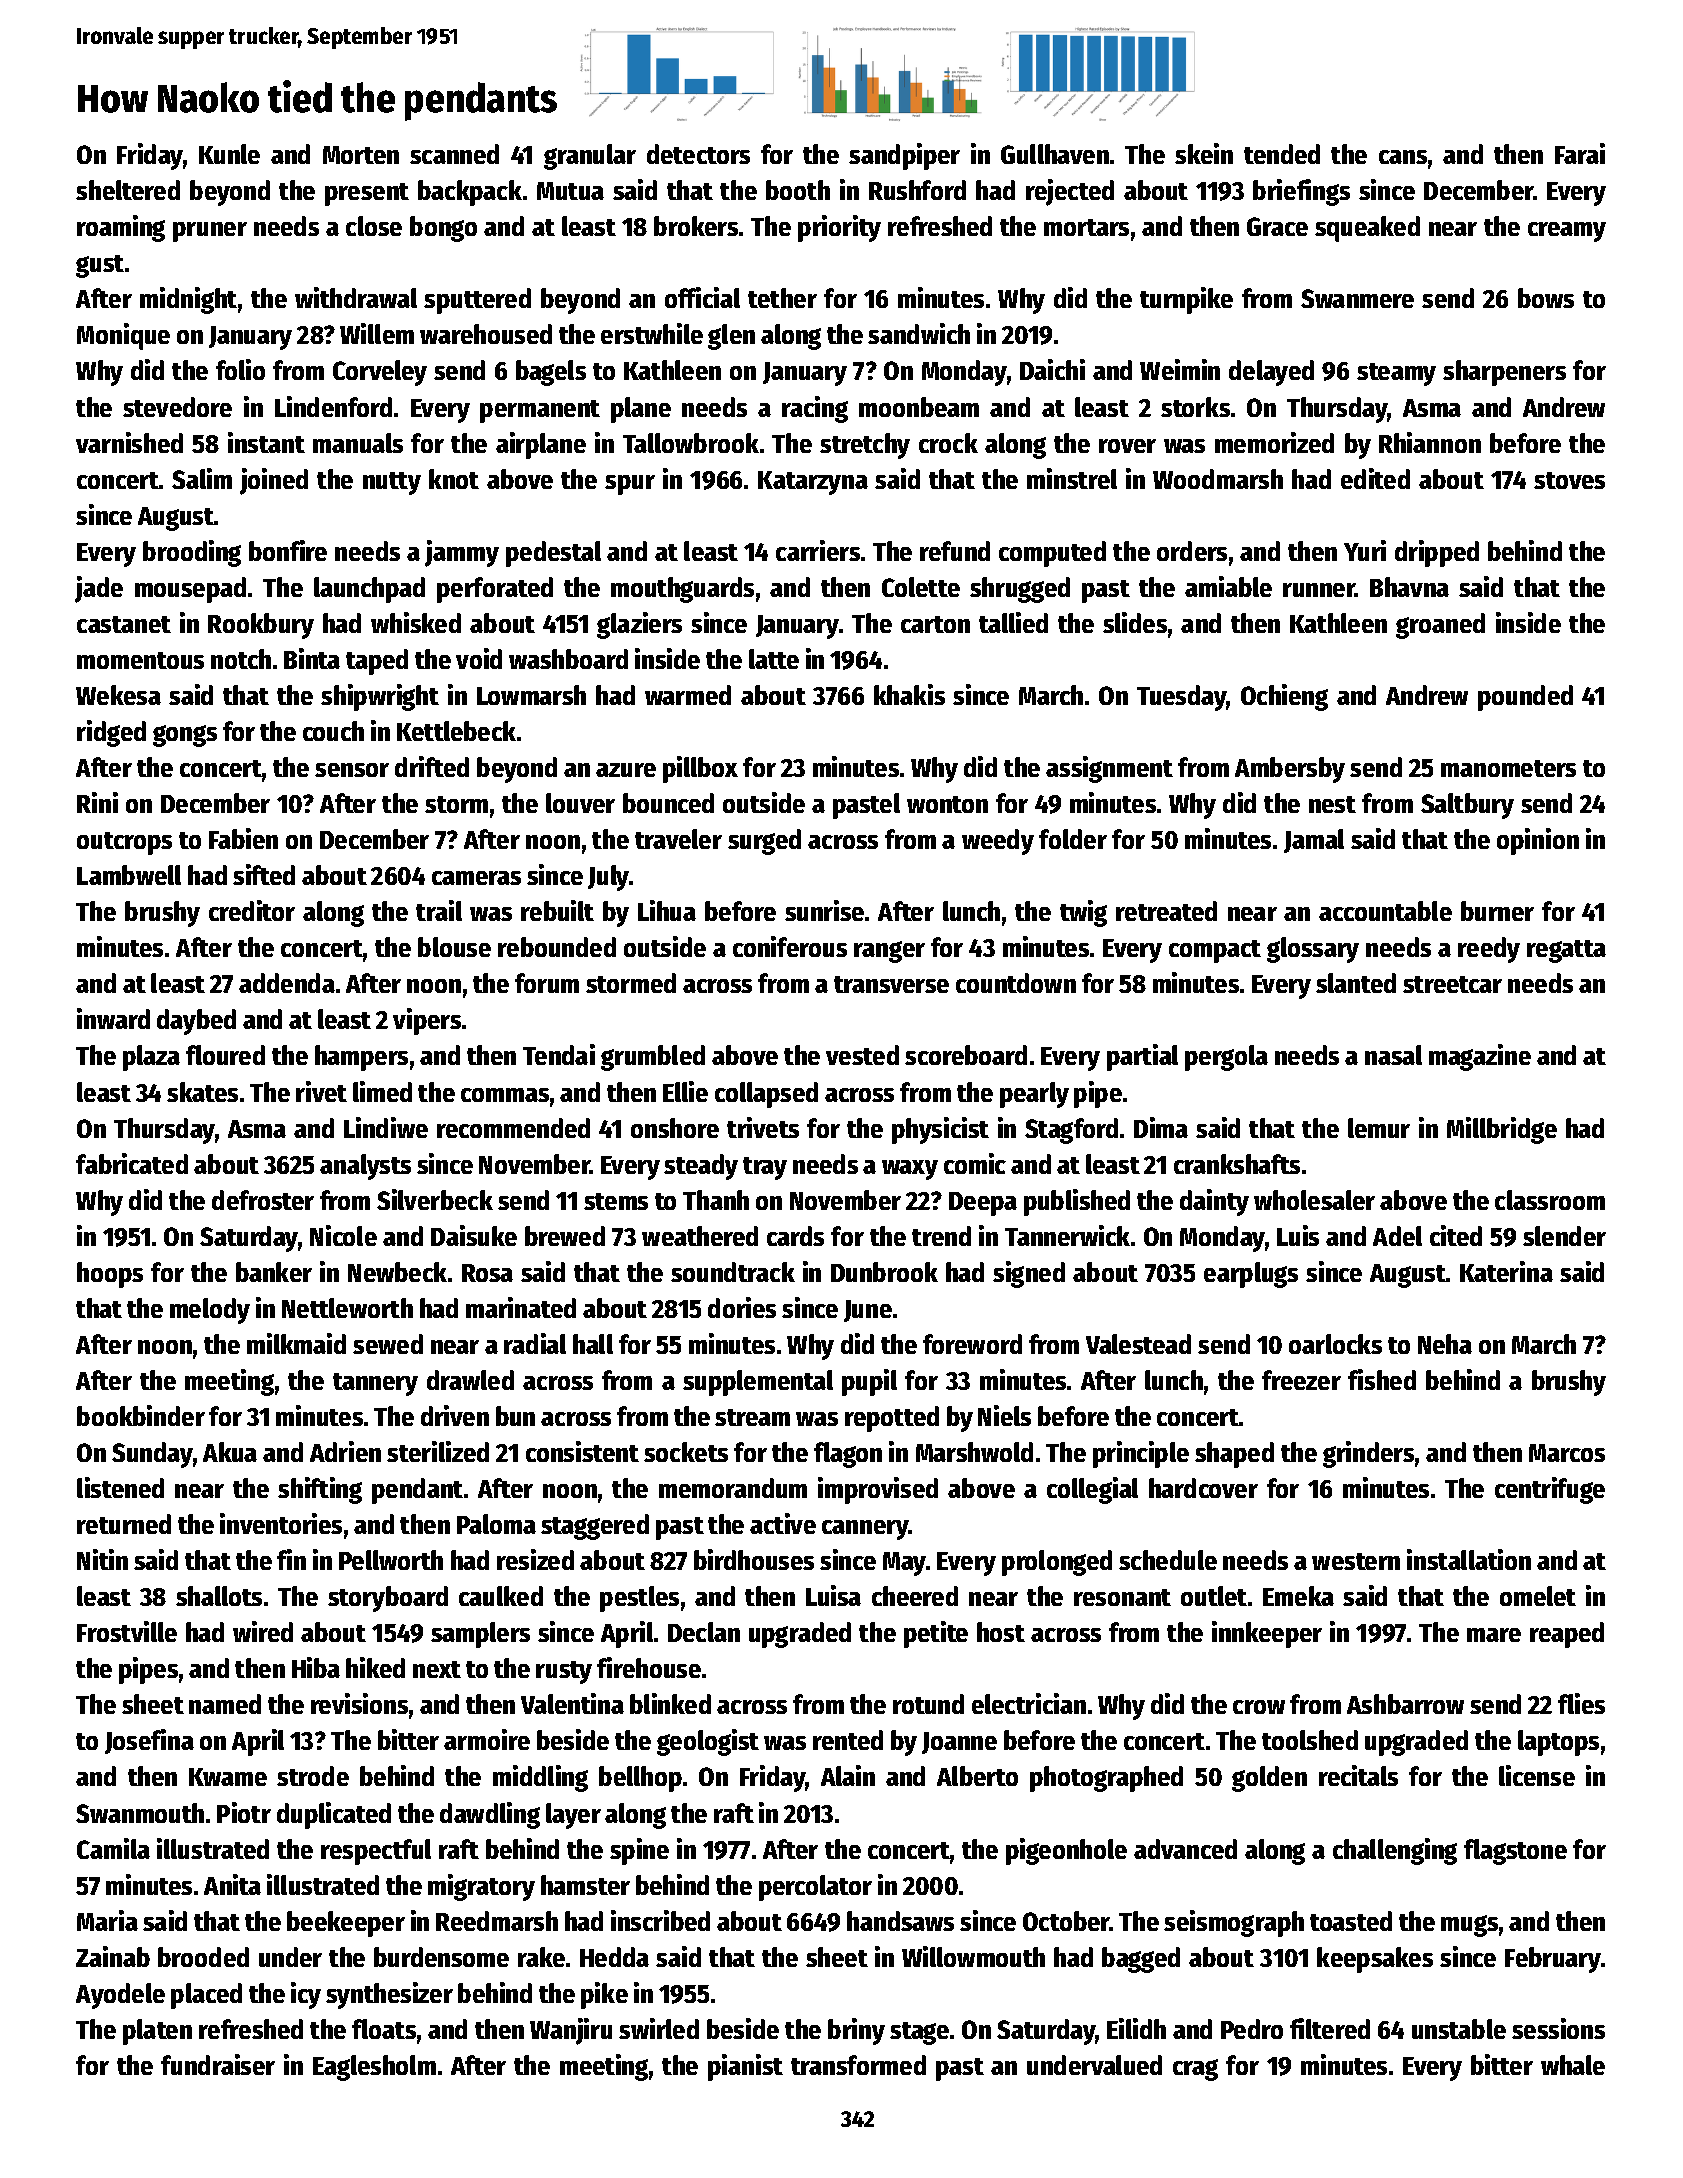 The image size is (1683, 2178). Describe the element at coordinates (490, 1815) in the image. I see `dawdling` at that location.
